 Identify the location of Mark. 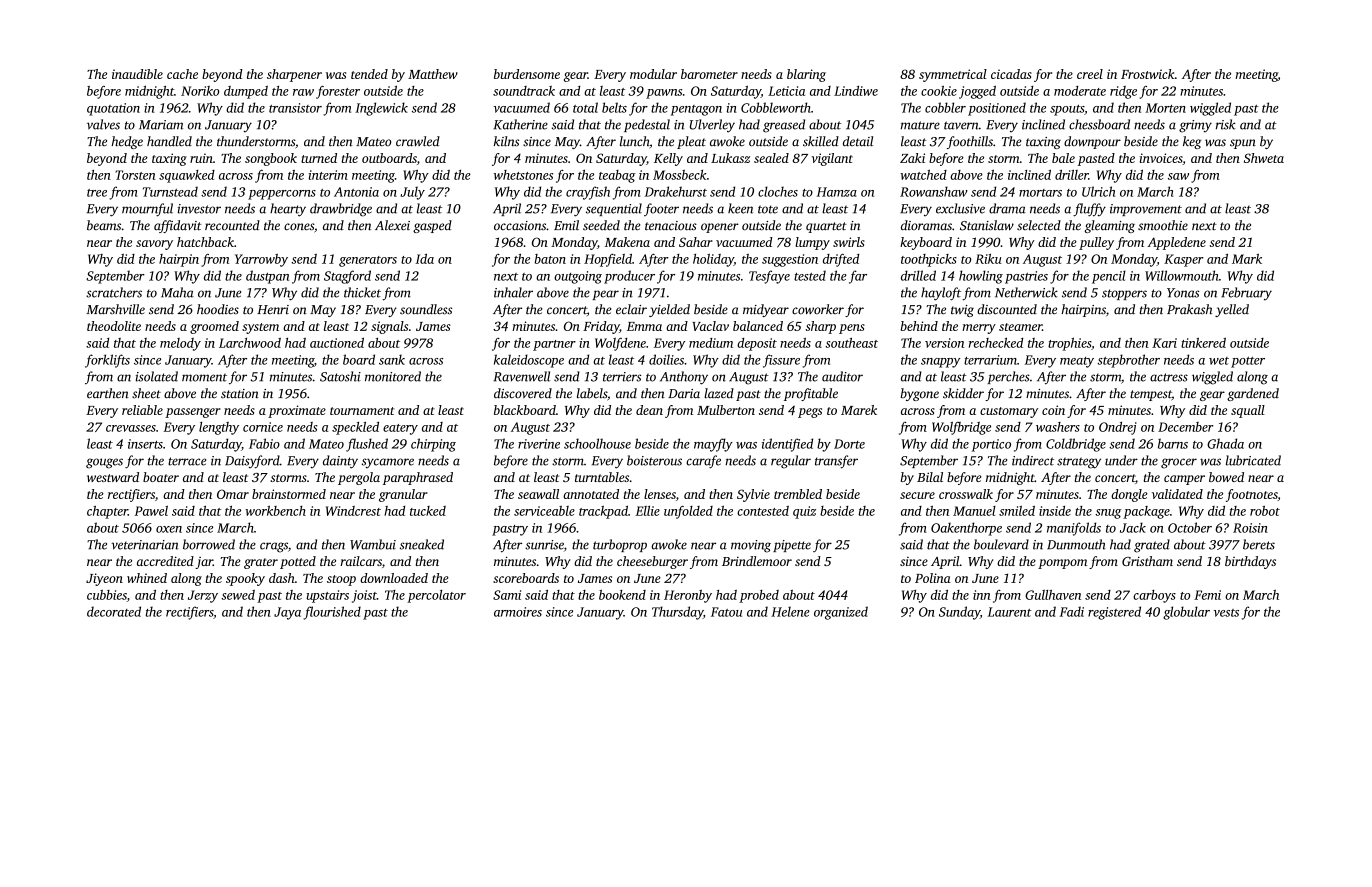
(1247, 259).
